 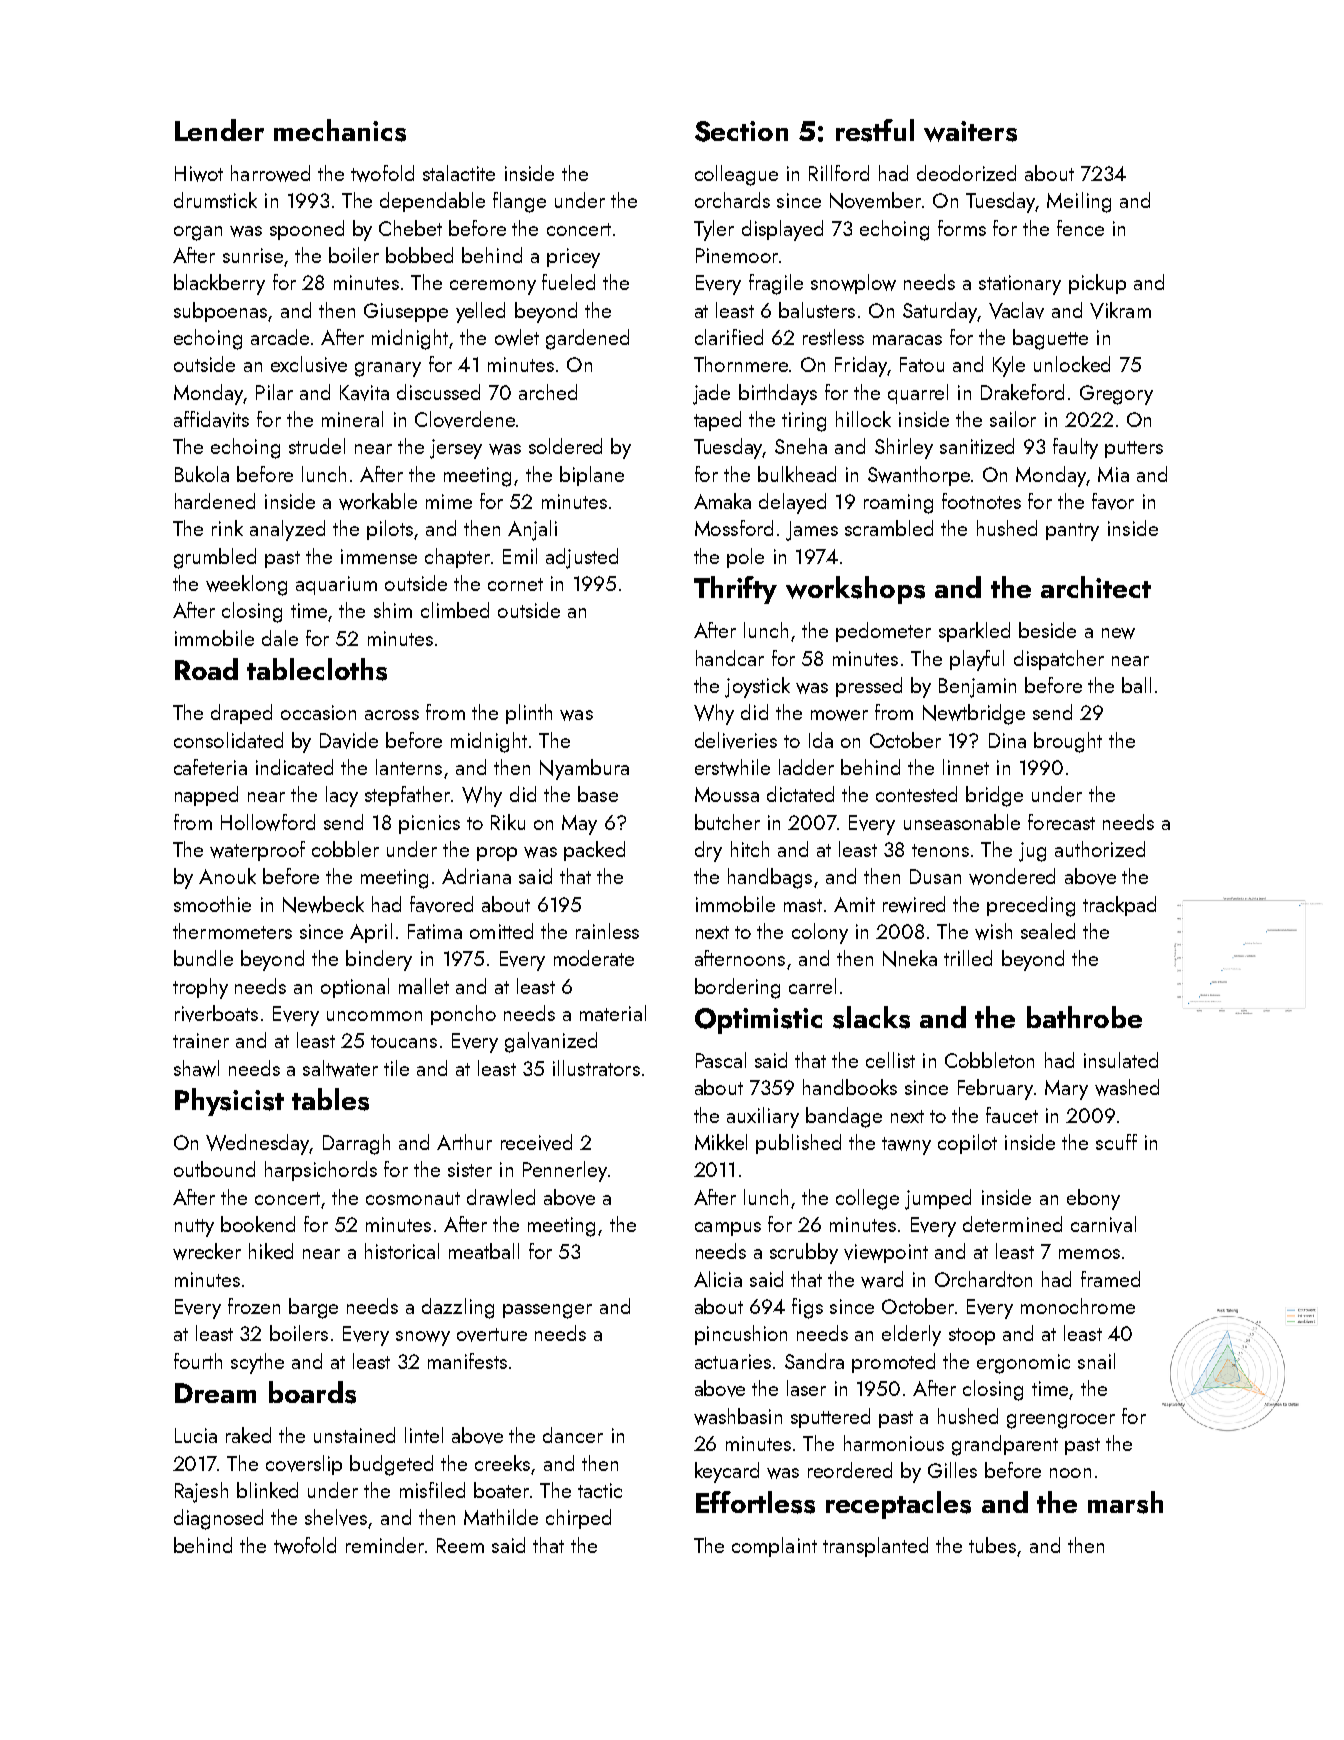 I want to click on frozen, so click(x=254, y=1306).
